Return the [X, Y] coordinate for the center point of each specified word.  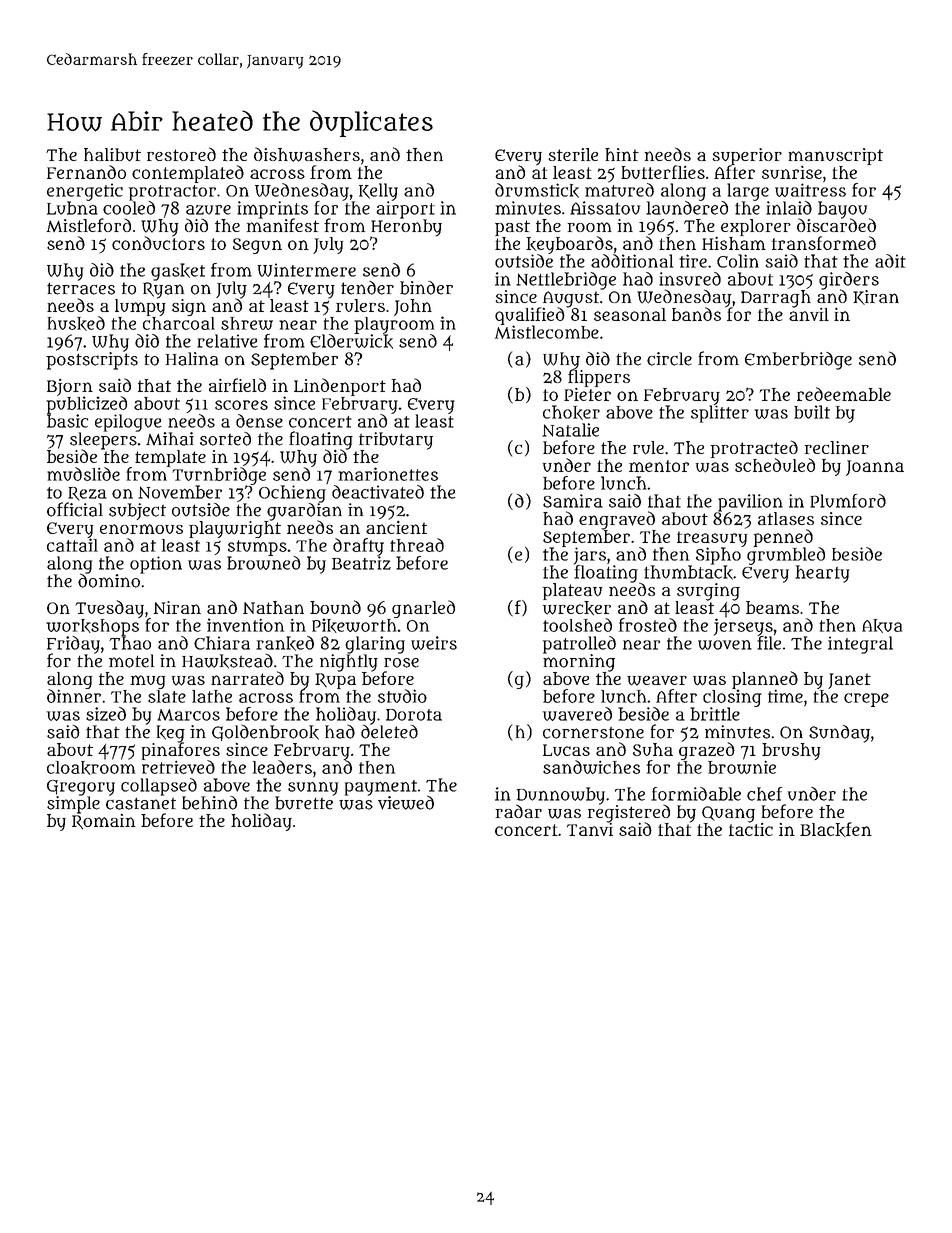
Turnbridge [219, 476]
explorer [756, 227]
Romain [103, 821]
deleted [389, 732]
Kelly [378, 192]
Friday [73, 645]
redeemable [844, 394]
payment [381, 788]
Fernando [86, 172]
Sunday [839, 734]
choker [571, 412]
